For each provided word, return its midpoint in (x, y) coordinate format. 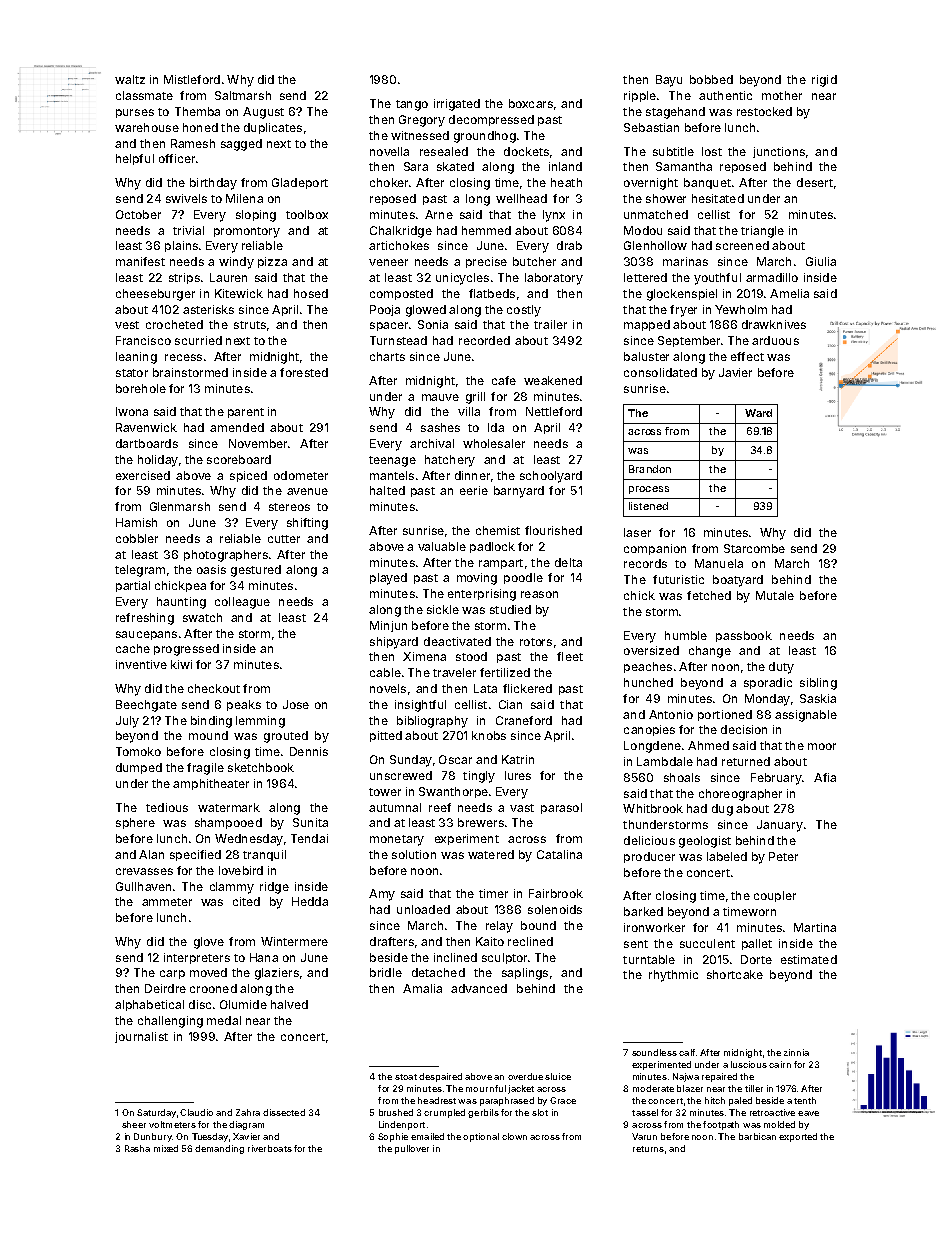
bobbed (711, 79)
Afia (825, 777)
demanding (219, 1149)
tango (412, 105)
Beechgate (146, 706)
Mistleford (192, 79)
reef (440, 807)
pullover (412, 1149)
